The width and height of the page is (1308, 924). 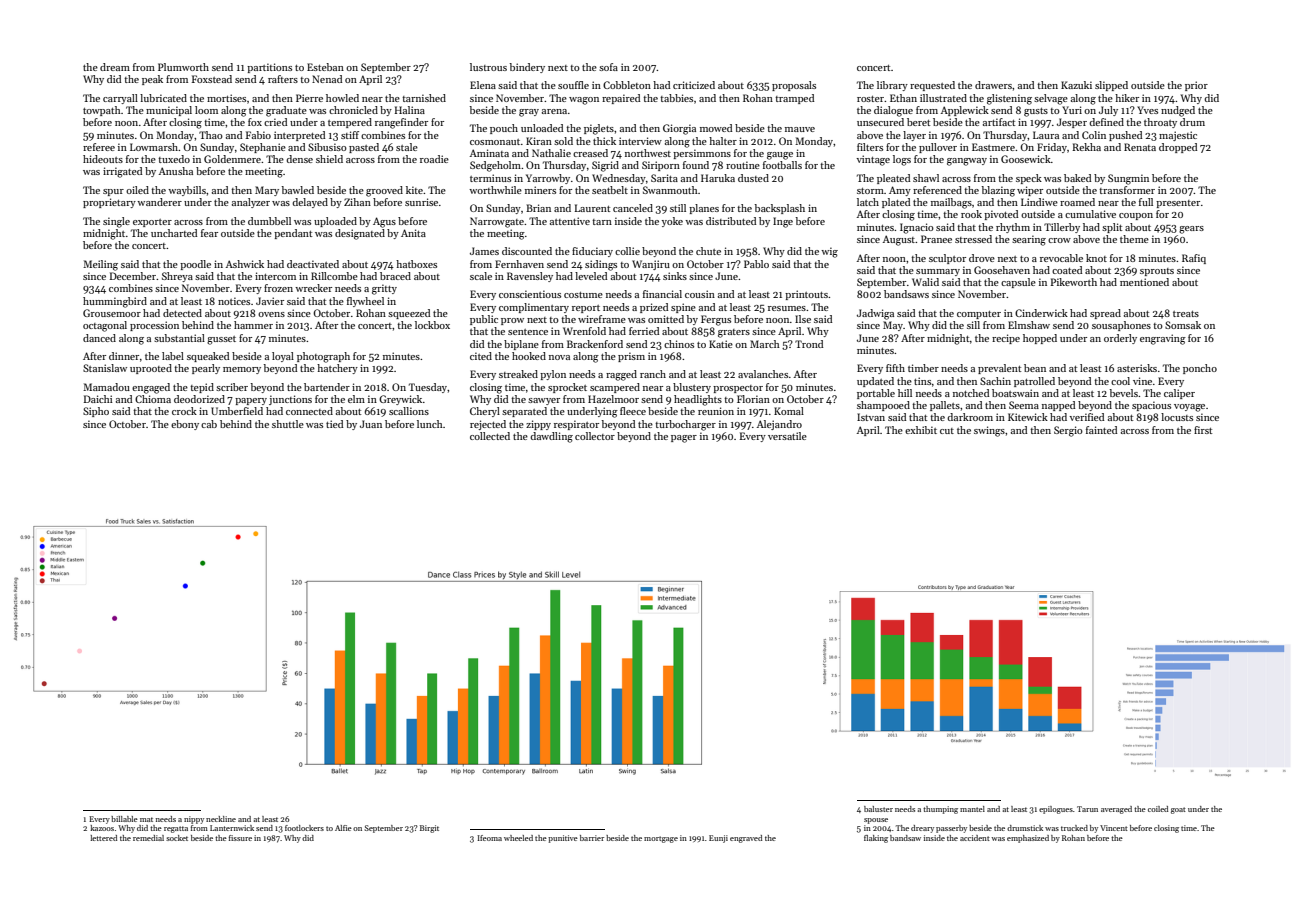 I want to click on Cheryl, so click(x=485, y=412).
